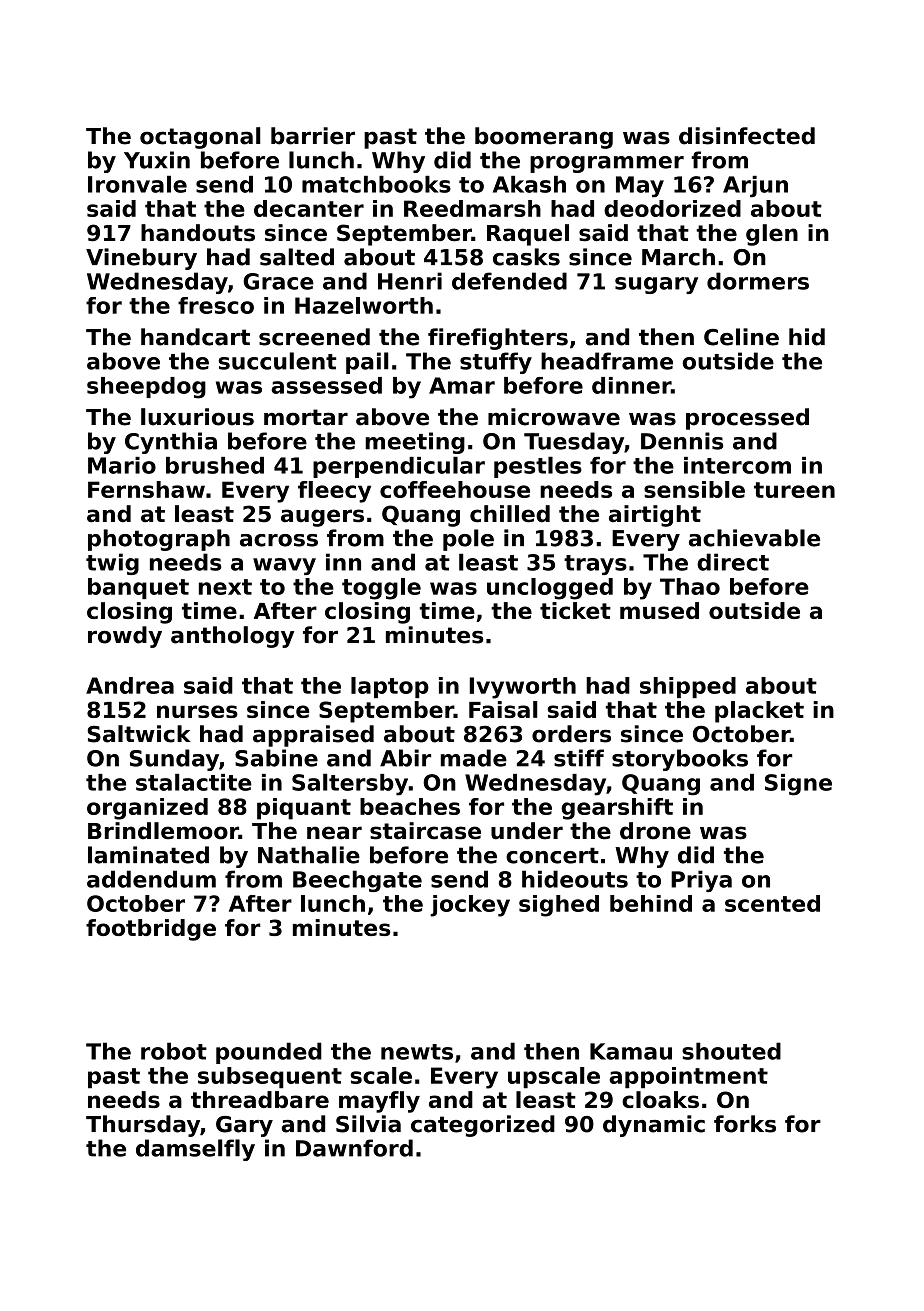 This screenshot has width=924, height=1311. What do you see at coordinates (417, 1052) in the screenshot?
I see `newts` at bounding box center [417, 1052].
